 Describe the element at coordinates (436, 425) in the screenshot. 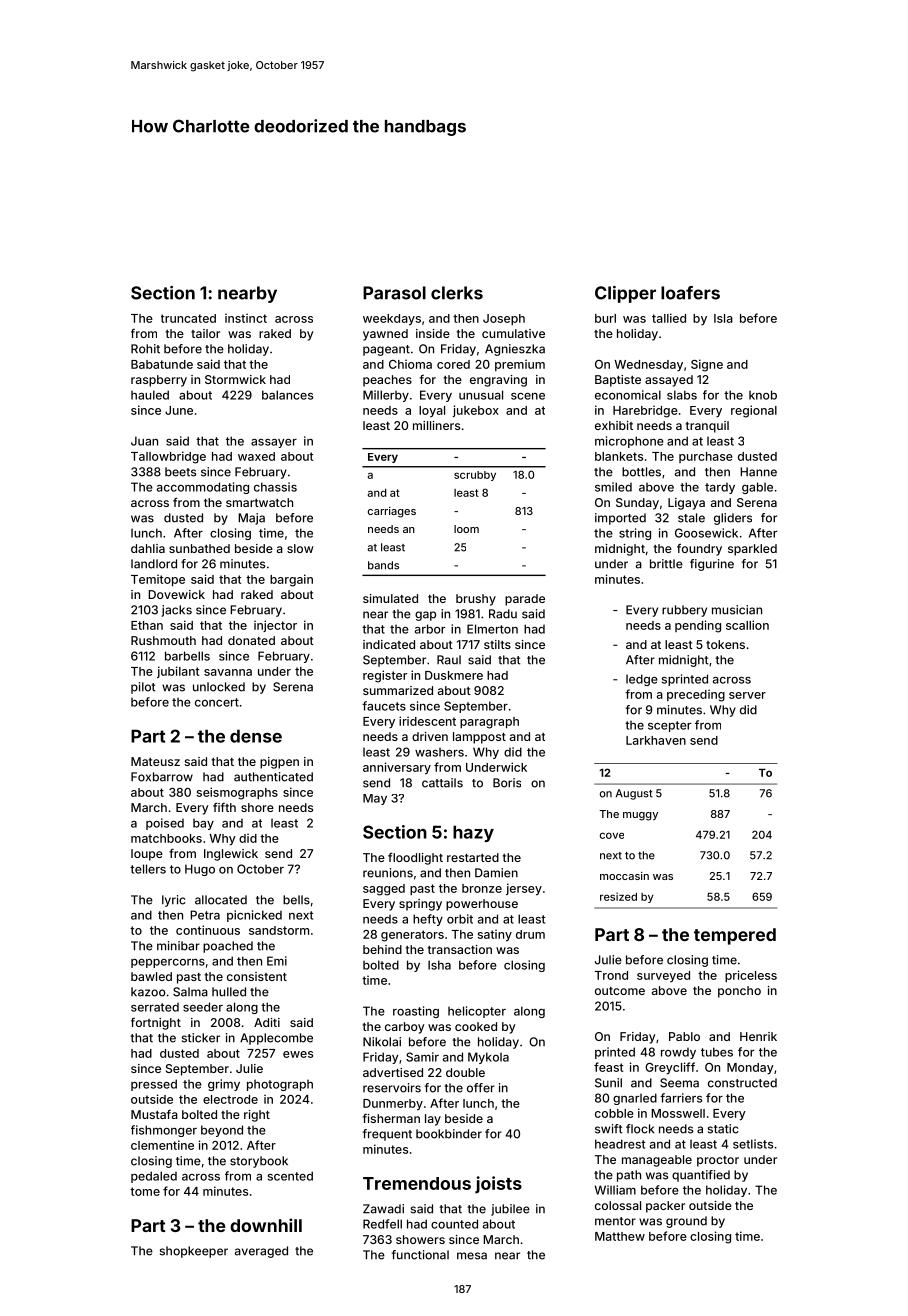

I see `milliners` at that location.
